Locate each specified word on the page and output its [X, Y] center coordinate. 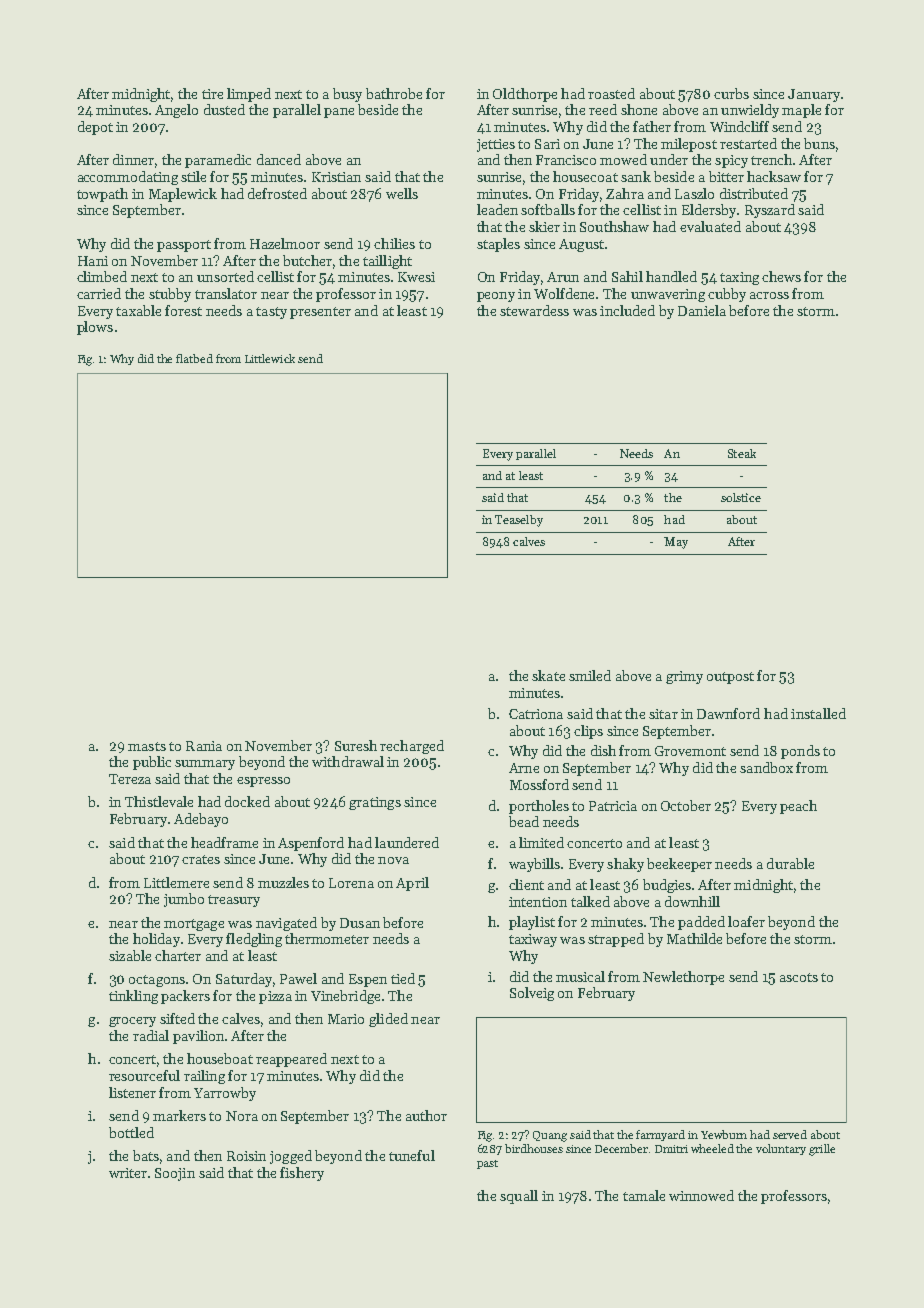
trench [771, 159]
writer [128, 1173]
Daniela [702, 310]
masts [147, 746]
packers [185, 997]
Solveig [532, 994]
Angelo [176, 111]
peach [798, 807]
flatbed [194, 358]
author [426, 1115]
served [790, 1134]
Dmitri [671, 1149]
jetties [496, 145]
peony [496, 297]
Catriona [536, 714]
